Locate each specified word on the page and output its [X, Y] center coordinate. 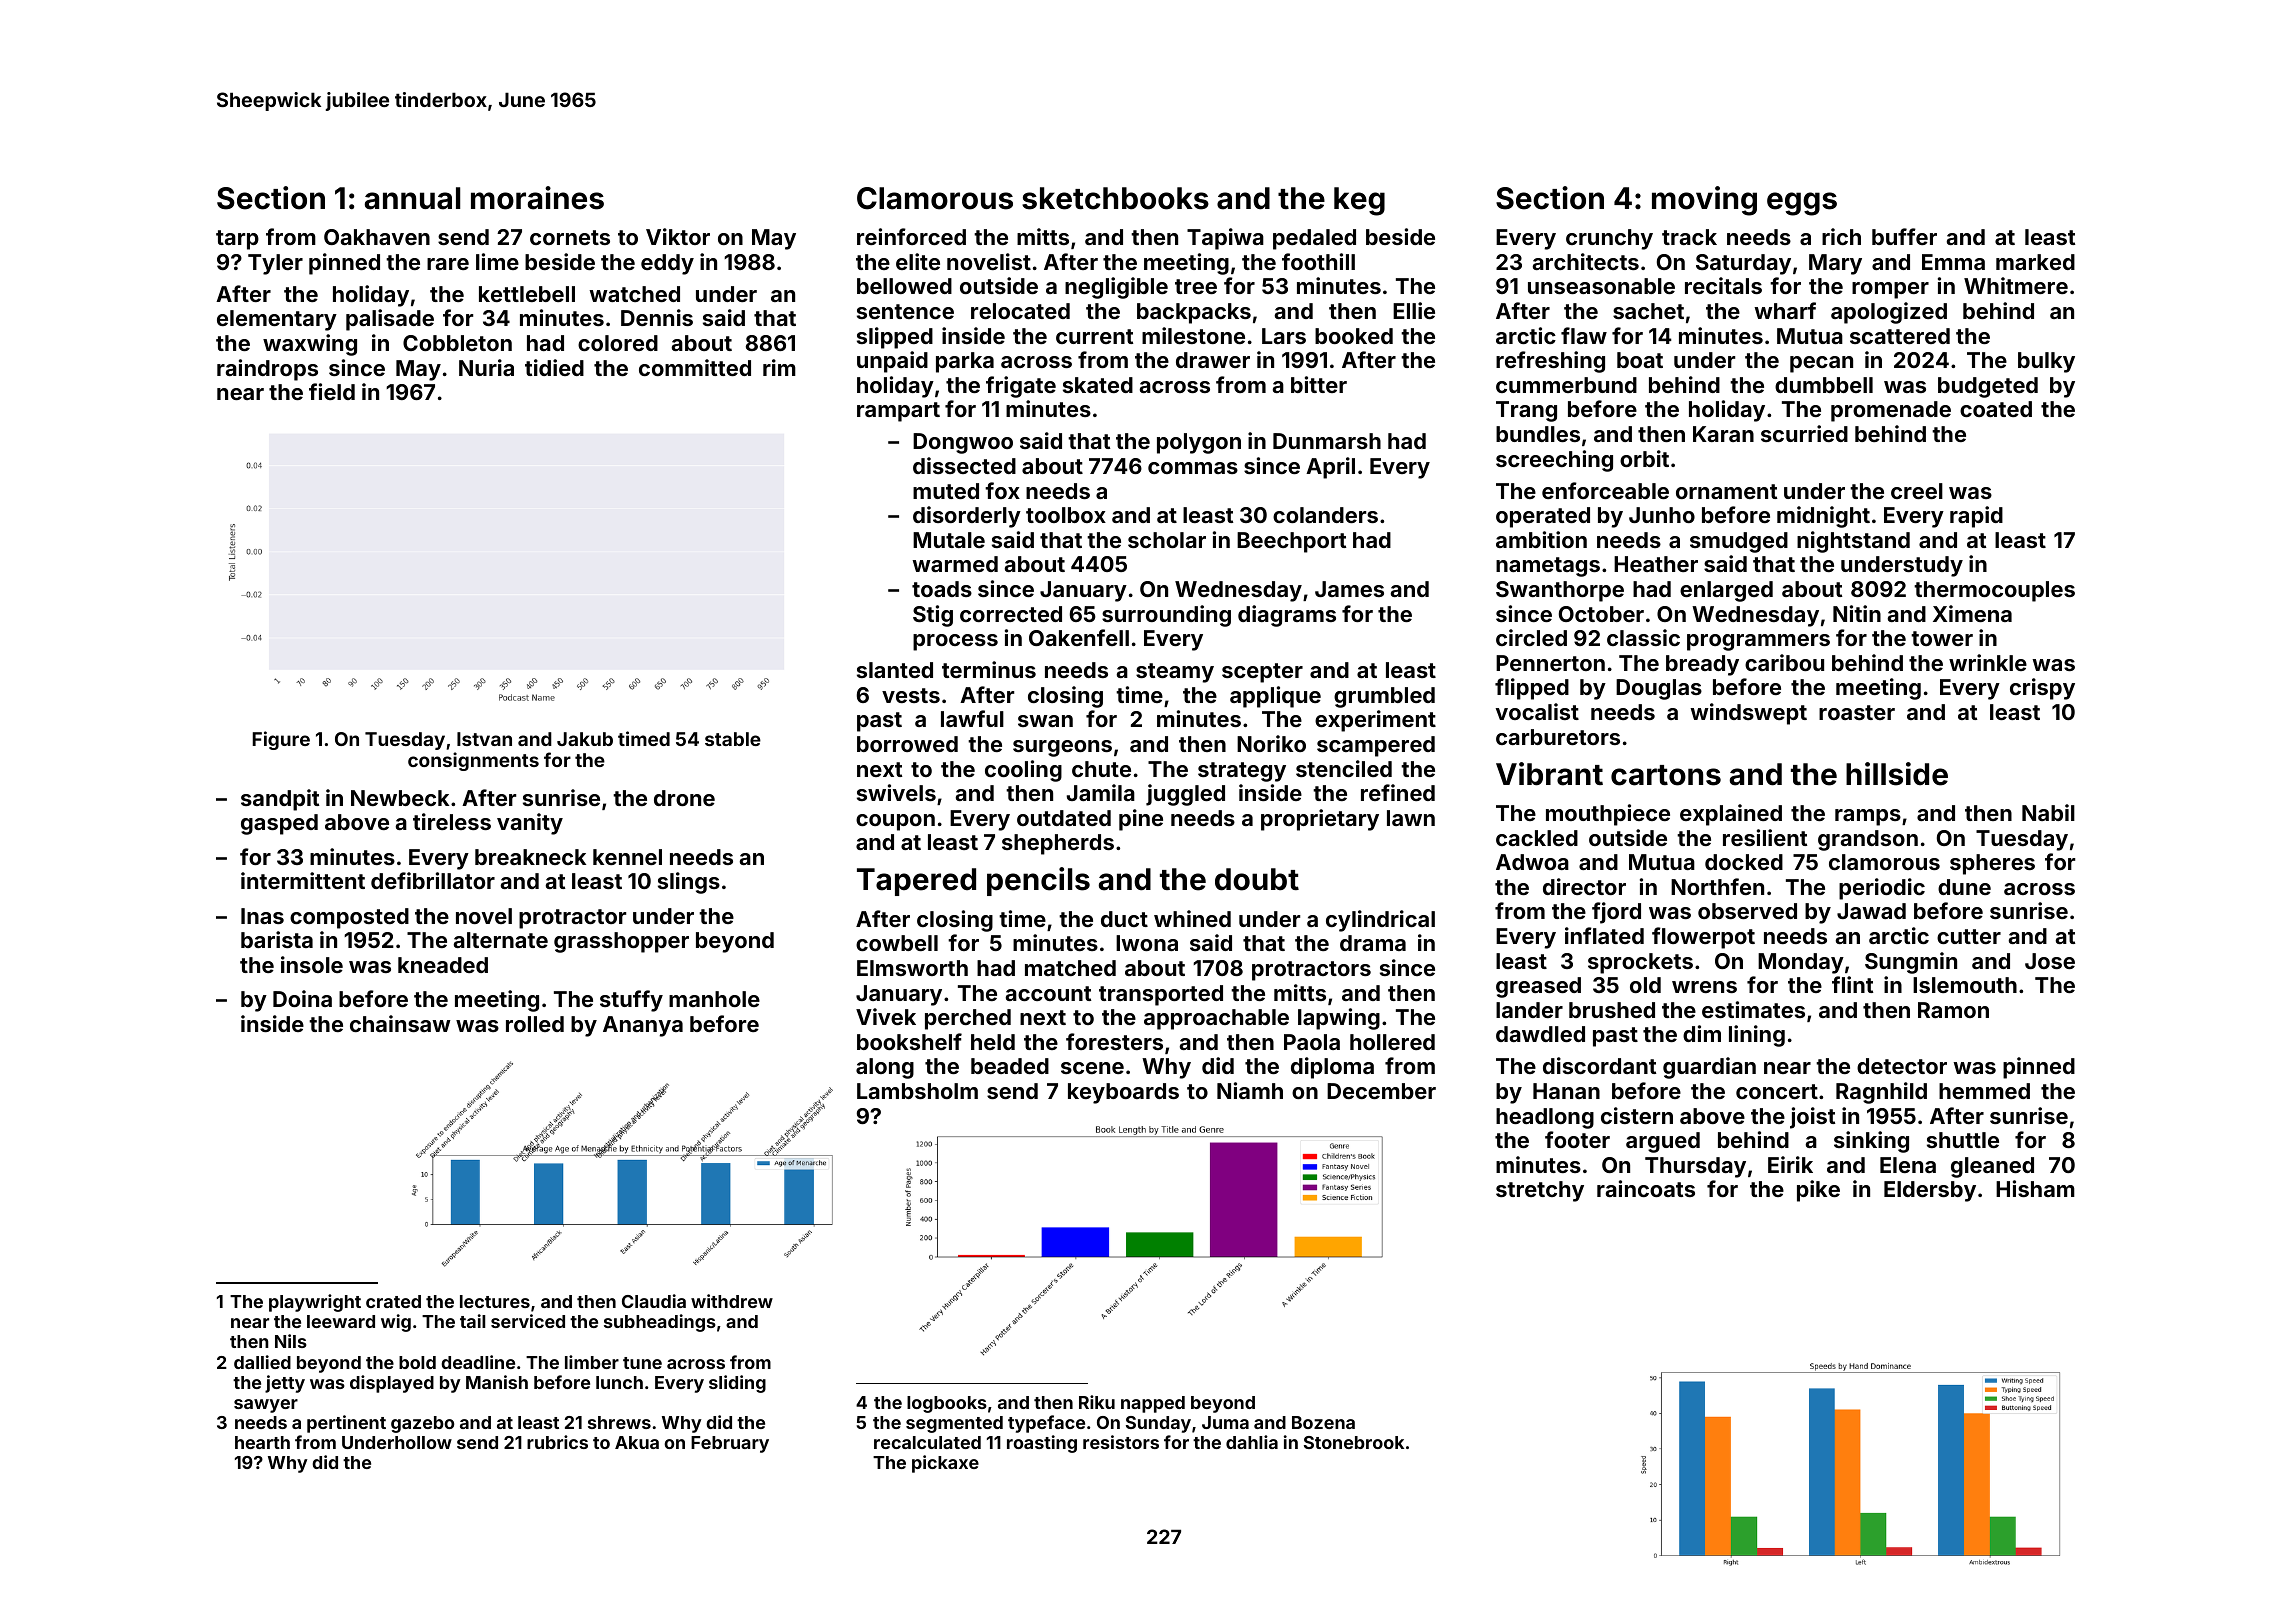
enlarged [1726, 591]
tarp [237, 240]
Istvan [484, 739]
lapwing [1339, 1019]
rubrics [557, 1442]
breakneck [530, 857]
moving [1704, 201]
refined [1398, 792]
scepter [1262, 673]
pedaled [1314, 239]
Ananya [643, 1026]
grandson [1868, 840]
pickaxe [945, 1464]
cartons [1666, 775]
